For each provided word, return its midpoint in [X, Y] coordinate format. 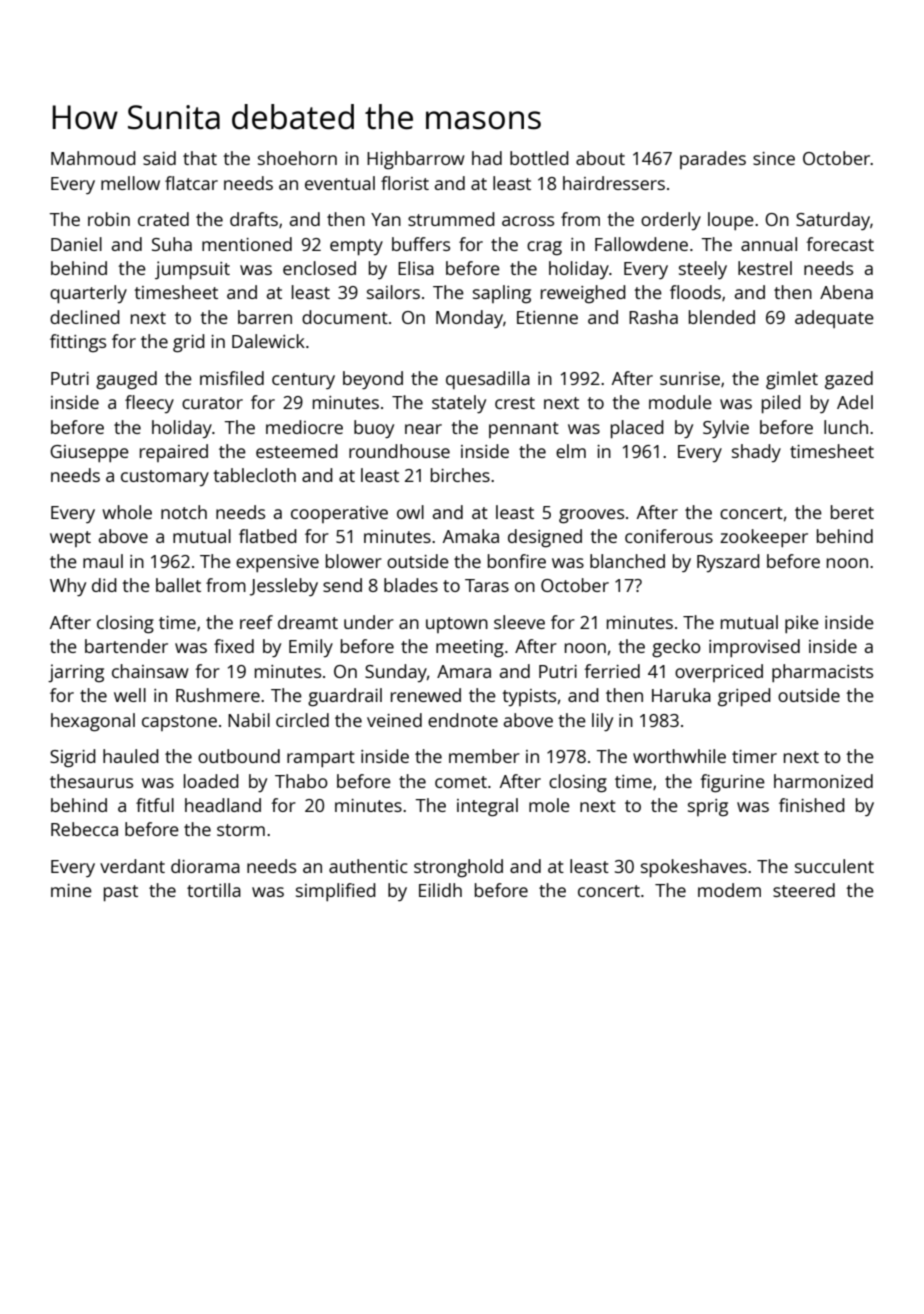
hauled [131, 756]
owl [410, 512]
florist [405, 183]
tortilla [214, 890]
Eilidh [440, 890]
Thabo [301, 781]
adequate [834, 319]
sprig [708, 807]
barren [265, 317]
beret [852, 512]
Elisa [416, 268]
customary [165, 478]
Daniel [76, 244]
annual [769, 244]
